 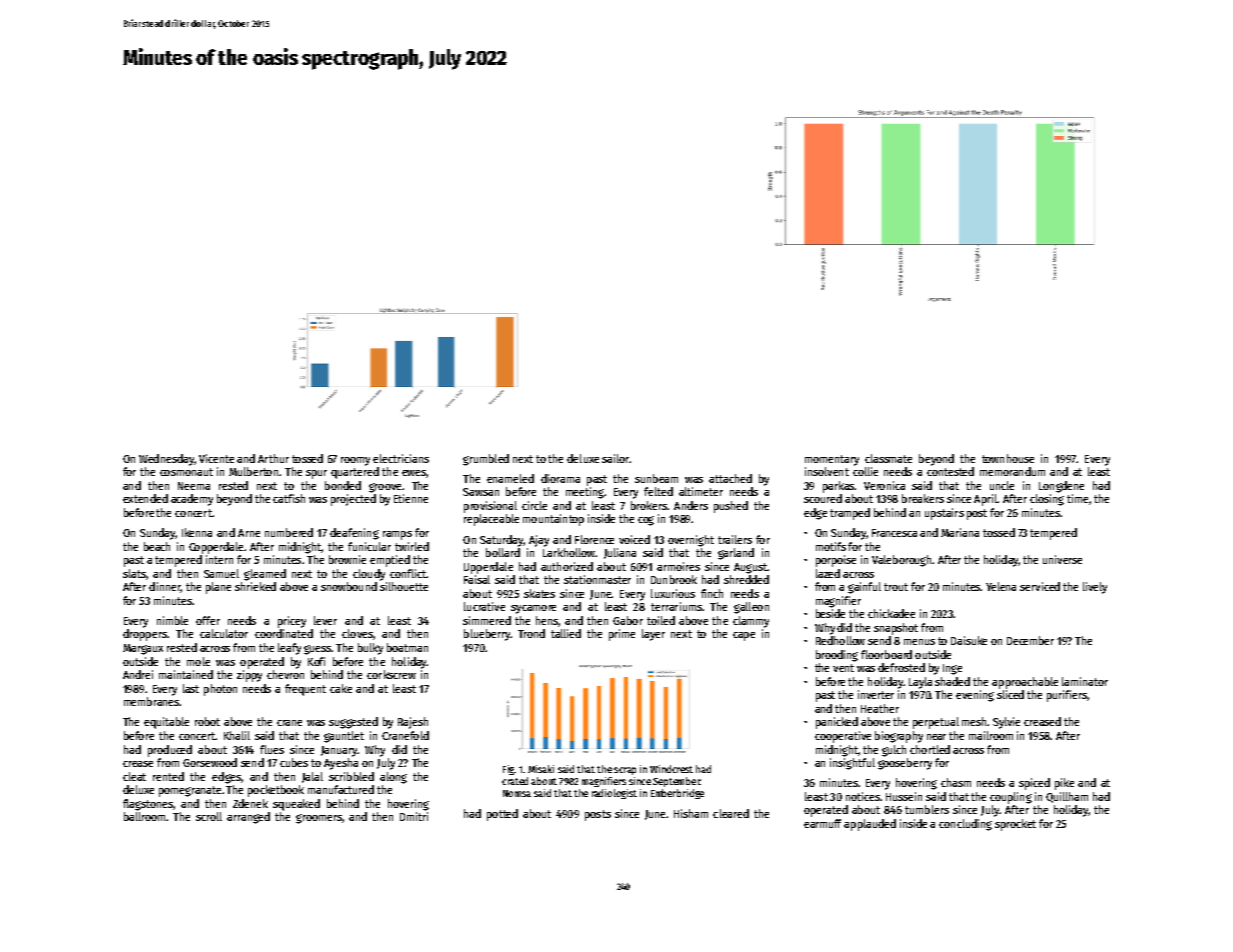 What do you see at coordinates (615, 458) in the screenshot?
I see `sailor` at bounding box center [615, 458].
